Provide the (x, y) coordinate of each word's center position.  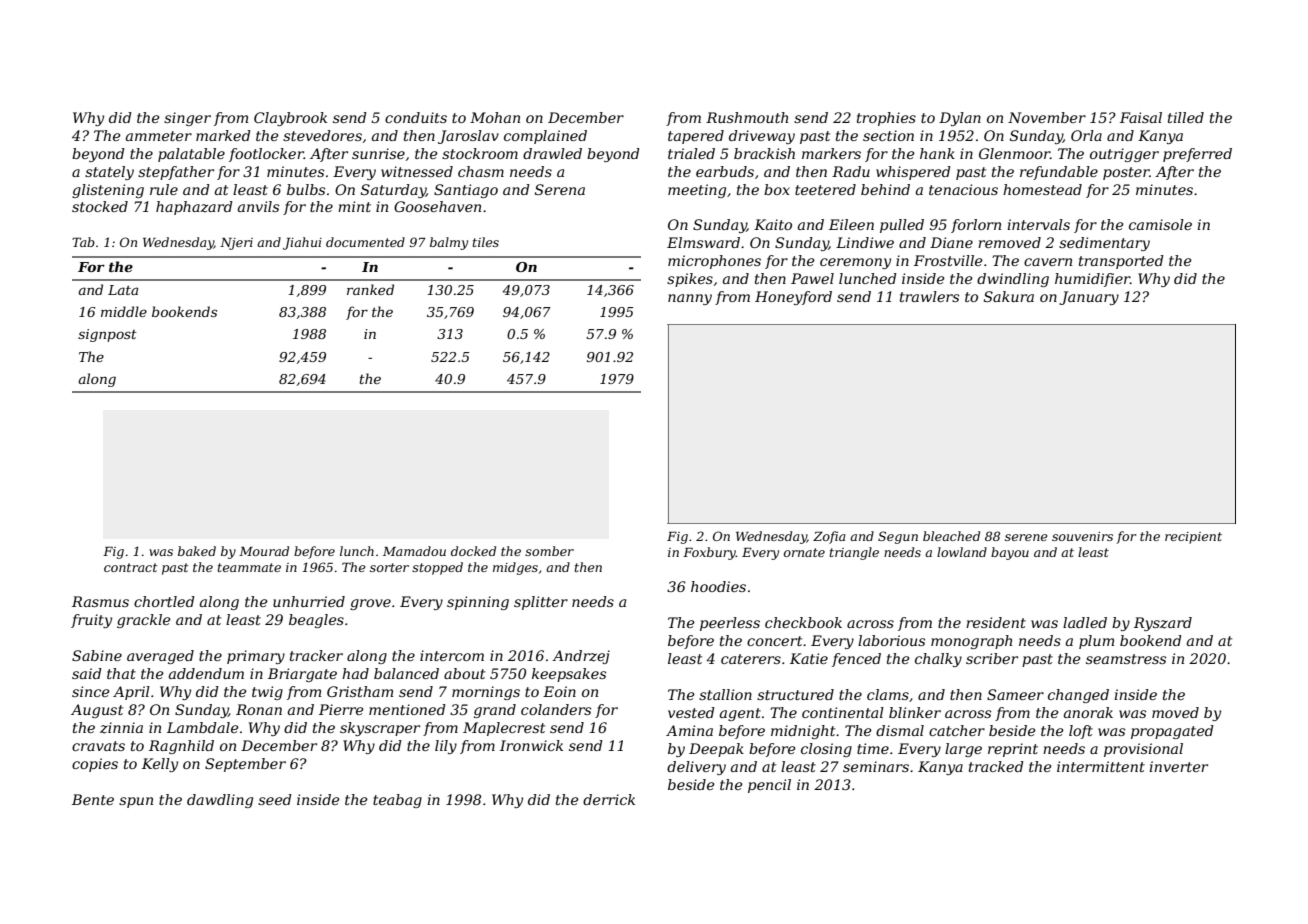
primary (256, 657)
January (1089, 298)
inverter (1178, 766)
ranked (370, 289)
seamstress (1126, 659)
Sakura (1009, 296)
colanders (556, 709)
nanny (690, 299)
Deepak (716, 750)
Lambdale (203, 727)
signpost (107, 335)
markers (831, 153)
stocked (100, 206)
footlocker (266, 155)
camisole (1160, 224)
